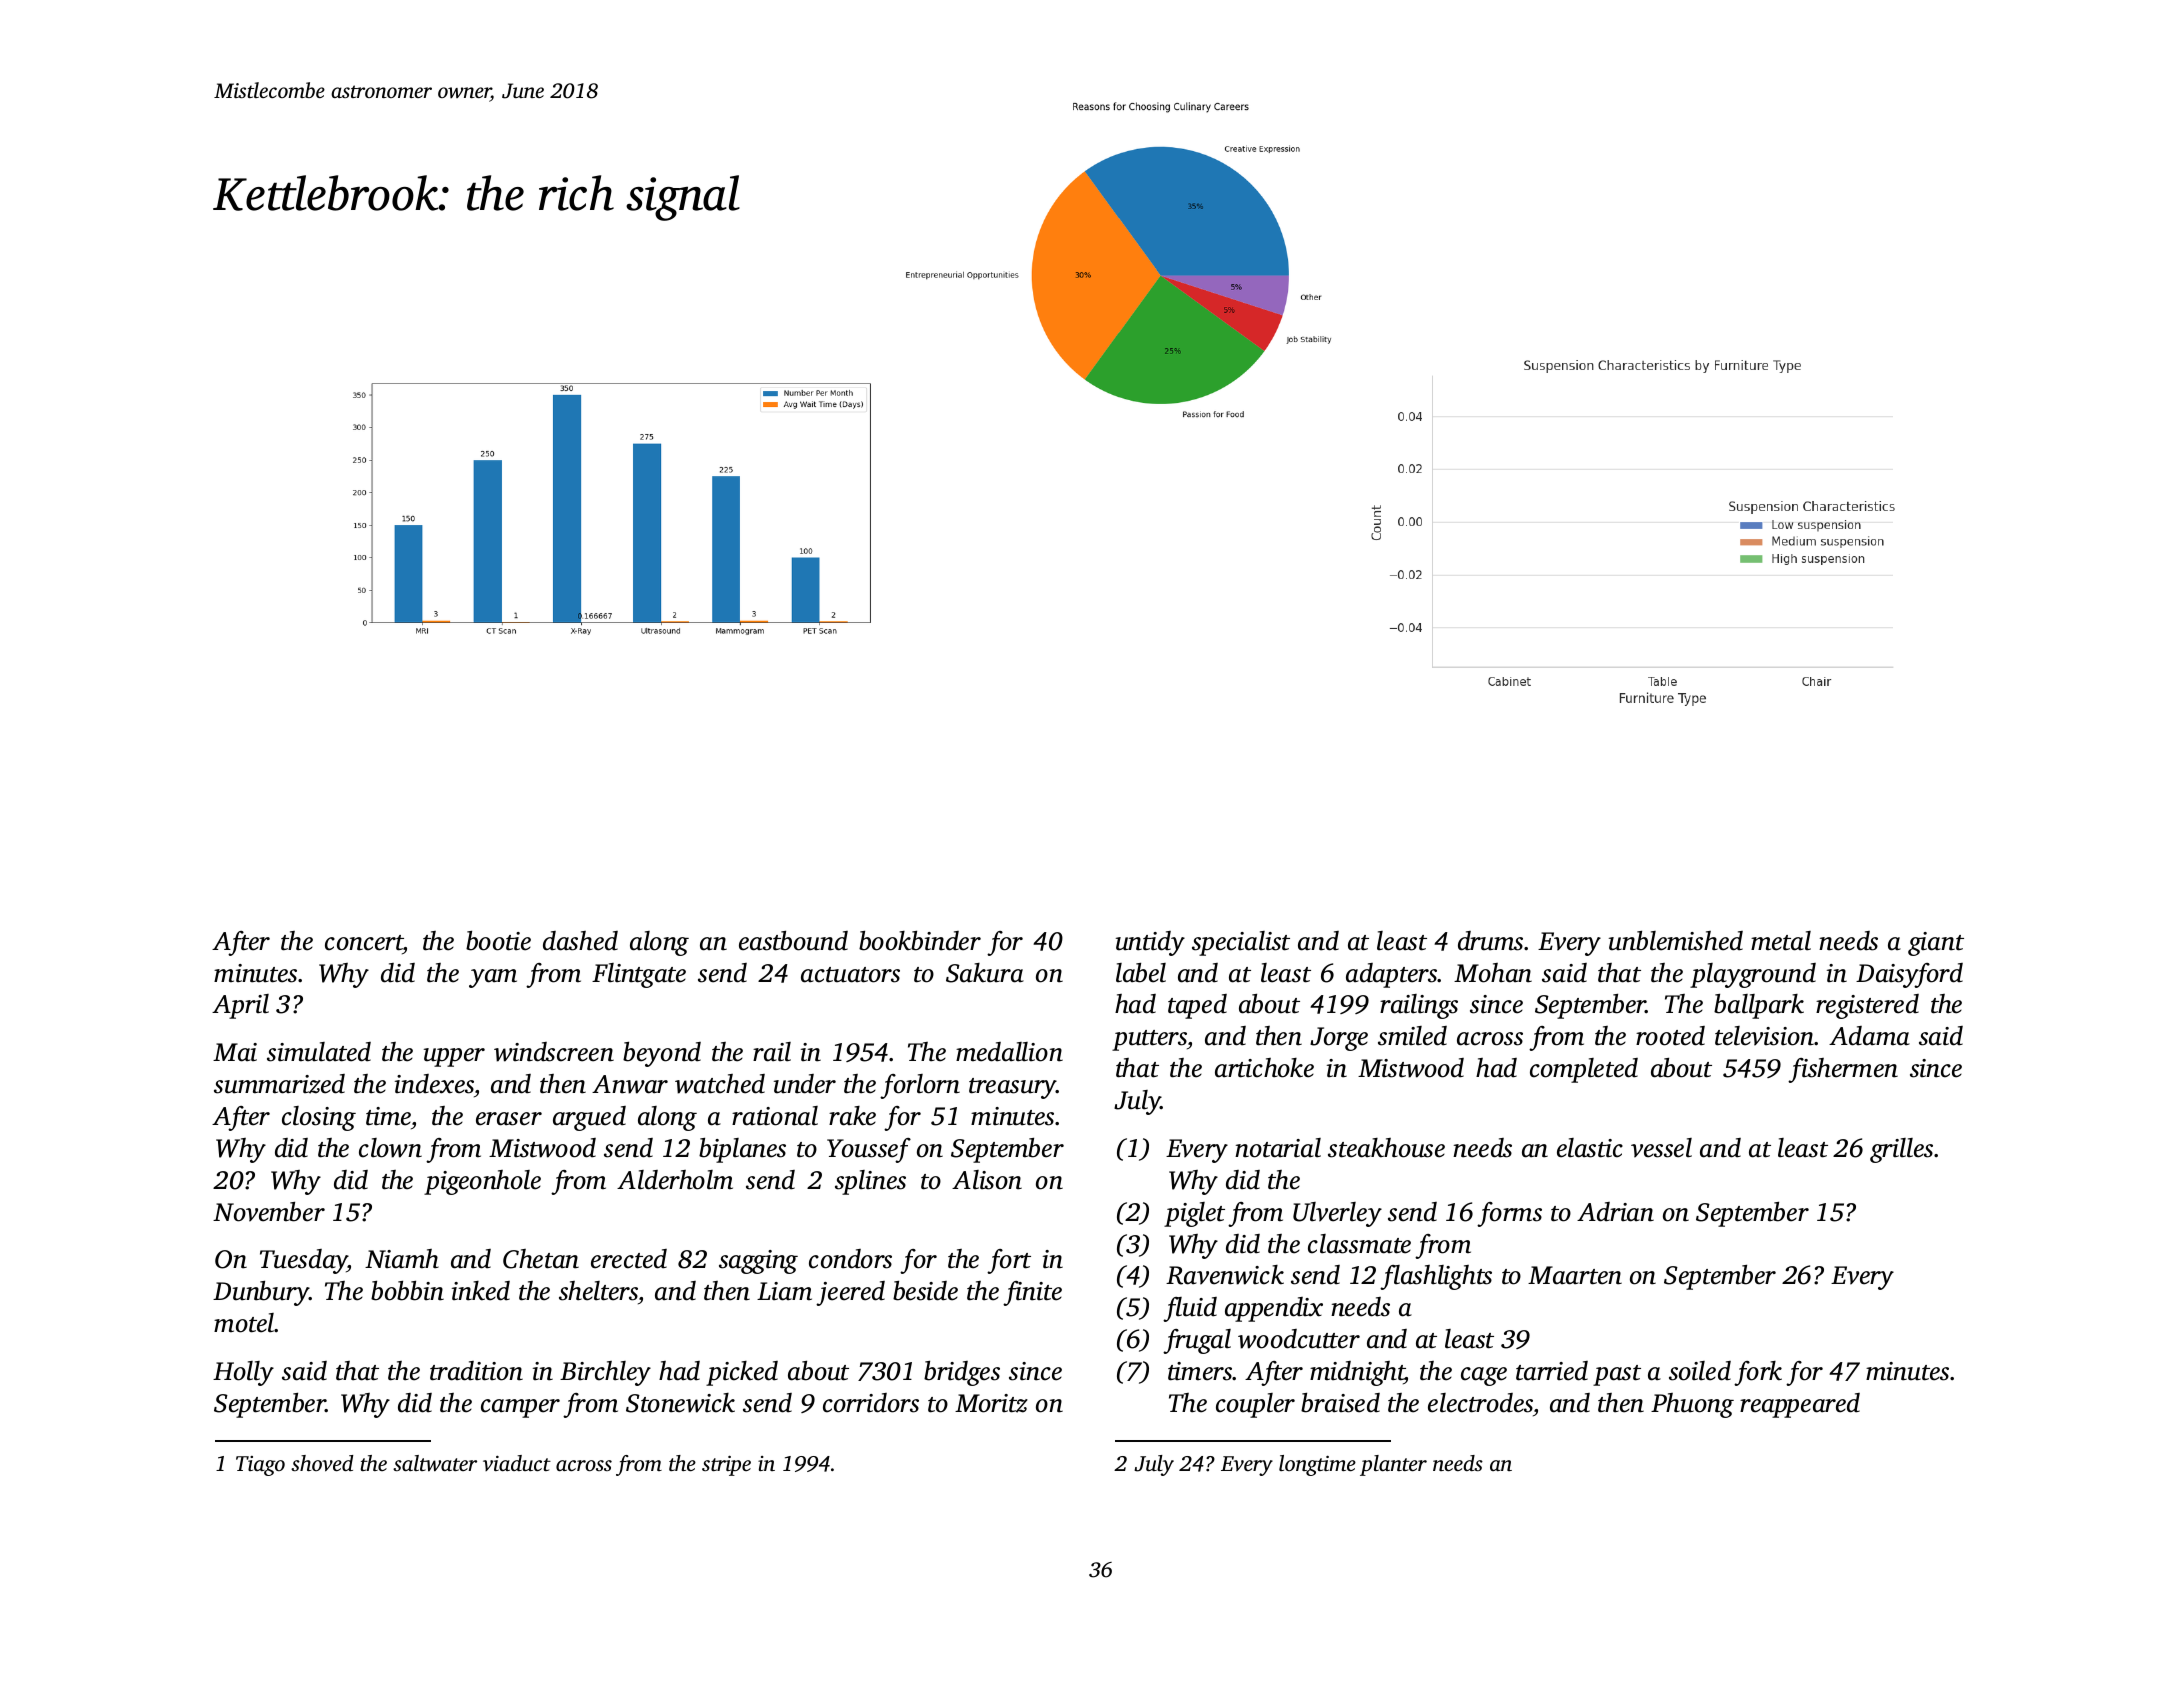  What do you see at coordinates (1869, 1036) in the document?
I see `Adama` at bounding box center [1869, 1036].
